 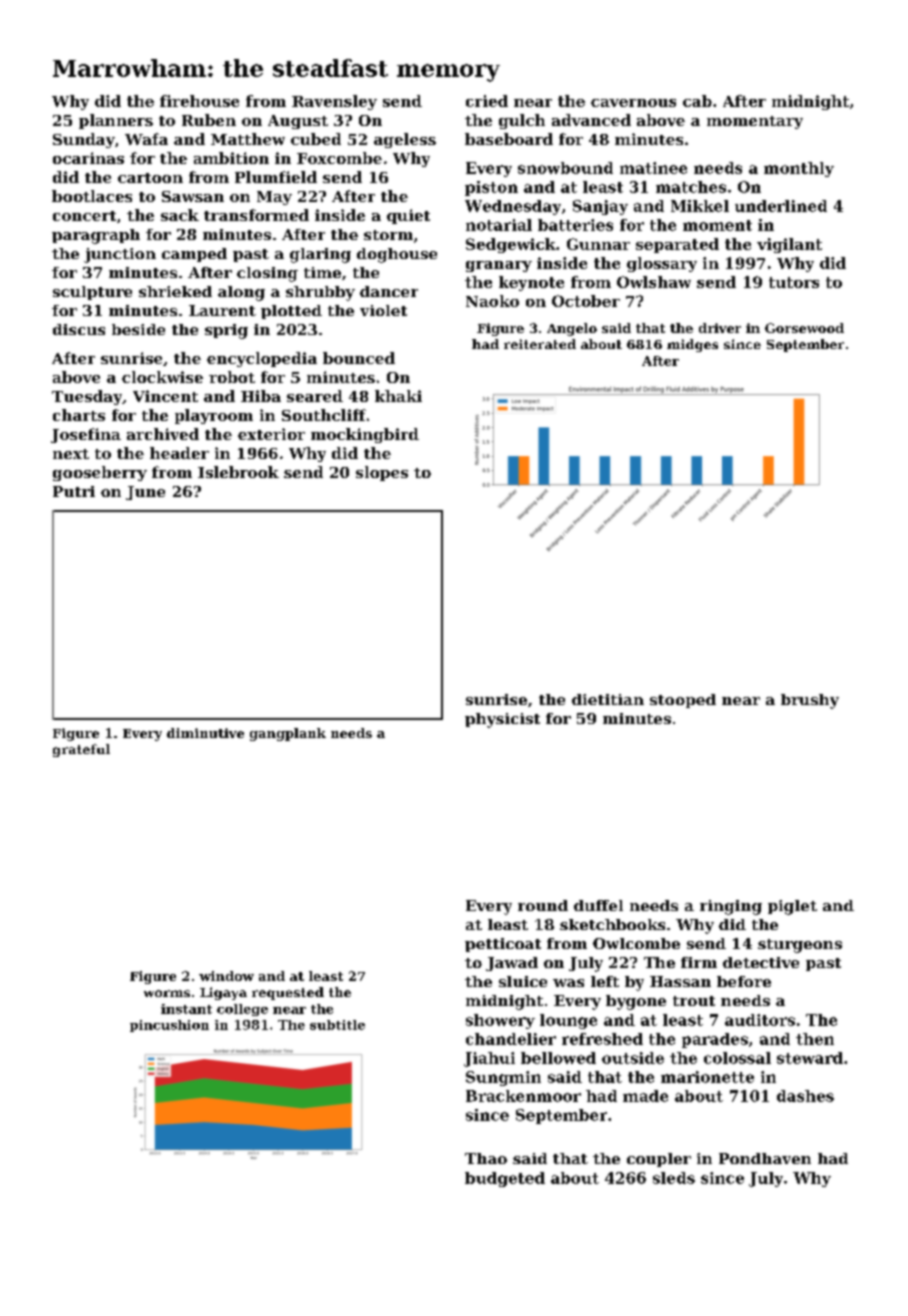 I want to click on sack, so click(x=180, y=215).
